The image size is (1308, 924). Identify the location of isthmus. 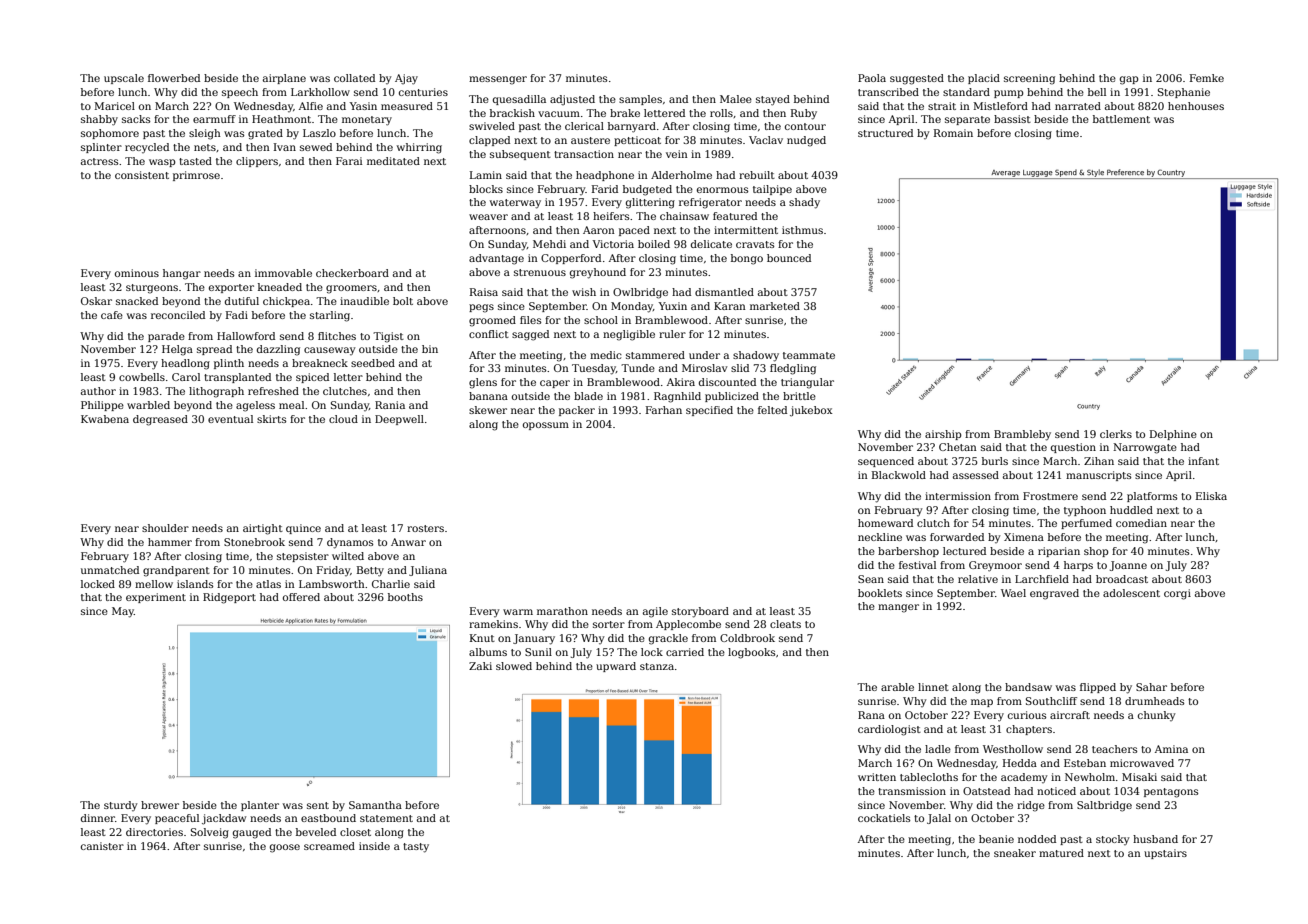
(802, 230).
